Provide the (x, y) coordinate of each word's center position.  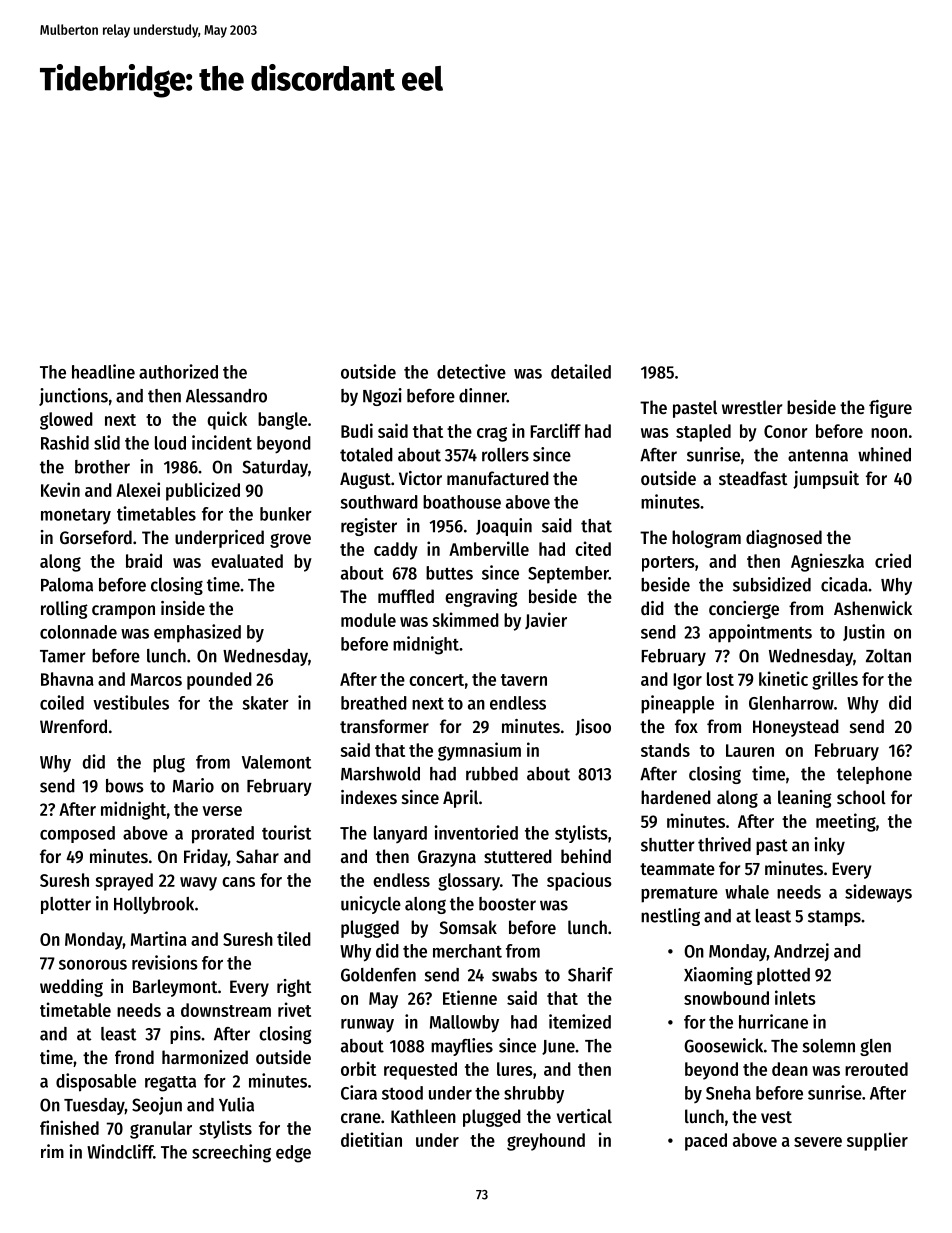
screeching (231, 1153)
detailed (581, 371)
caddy (396, 551)
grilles (835, 680)
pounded (219, 681)
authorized (178, 371)
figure (890, 409)
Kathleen (423, 1116)
